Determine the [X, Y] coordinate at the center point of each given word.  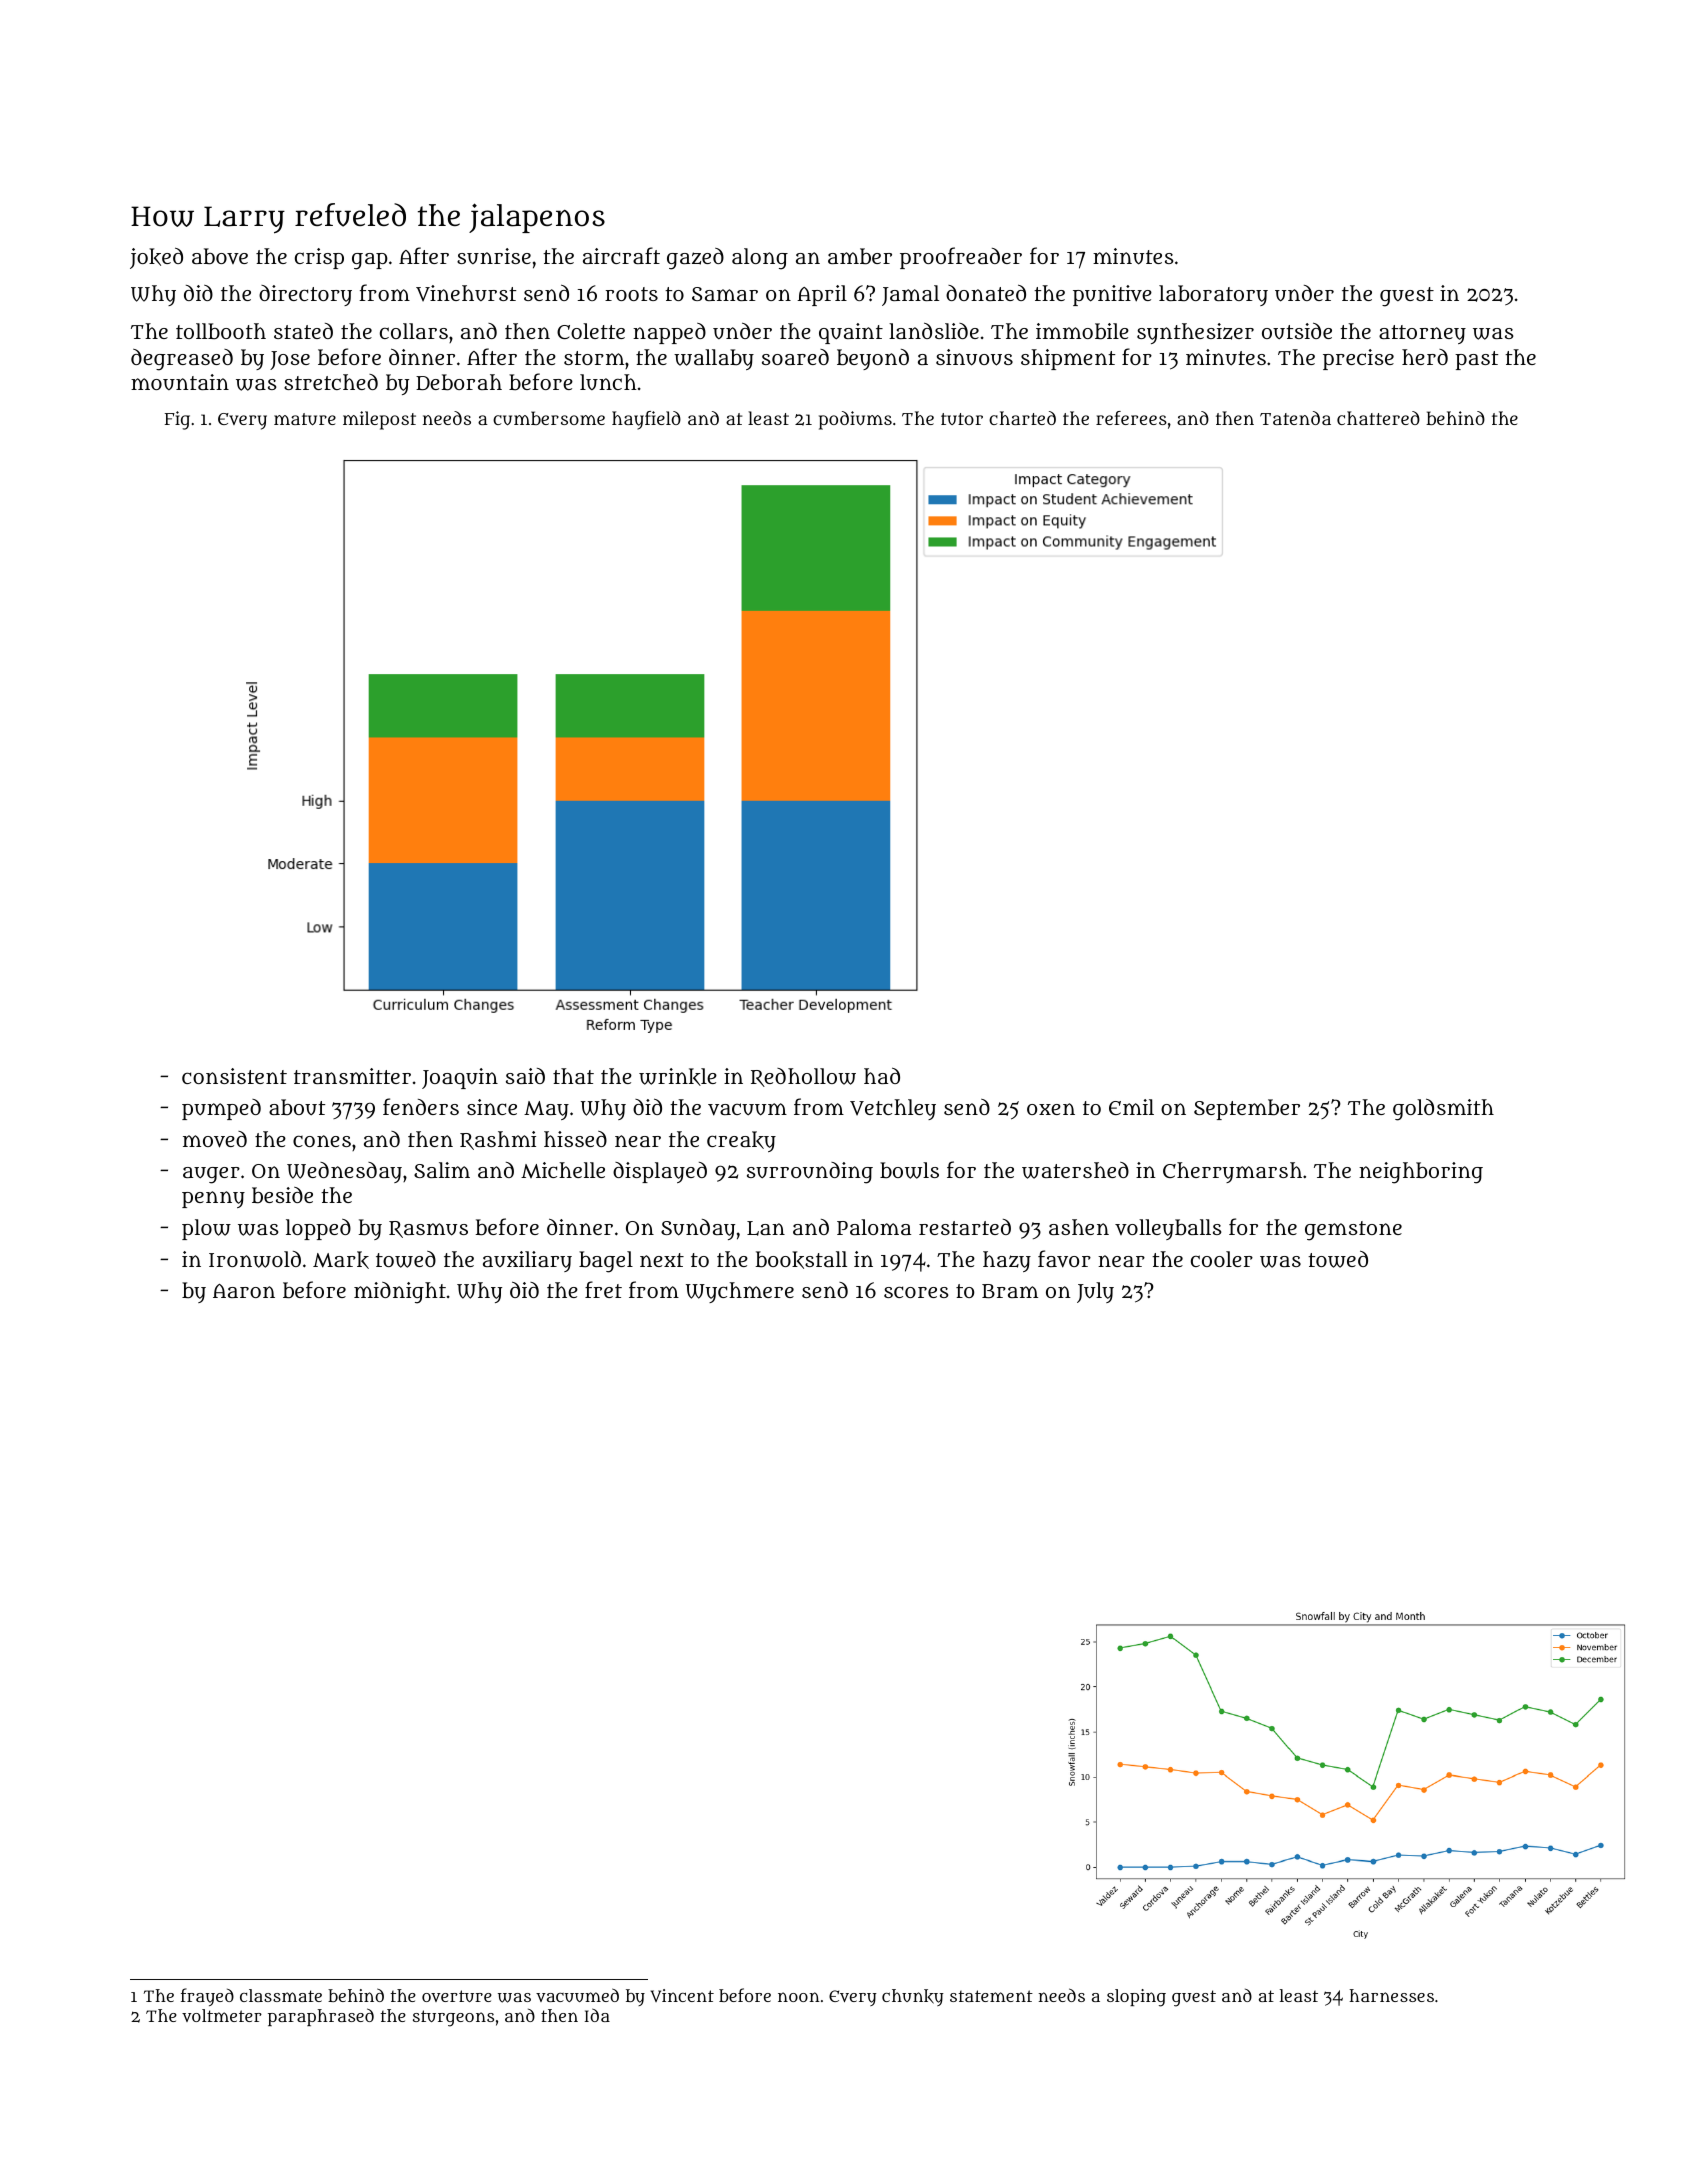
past [1476, 360]
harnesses [1392, 1995]
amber [860, 256]
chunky [913, 1997]
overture [457, 1996]
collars [414, 331]
